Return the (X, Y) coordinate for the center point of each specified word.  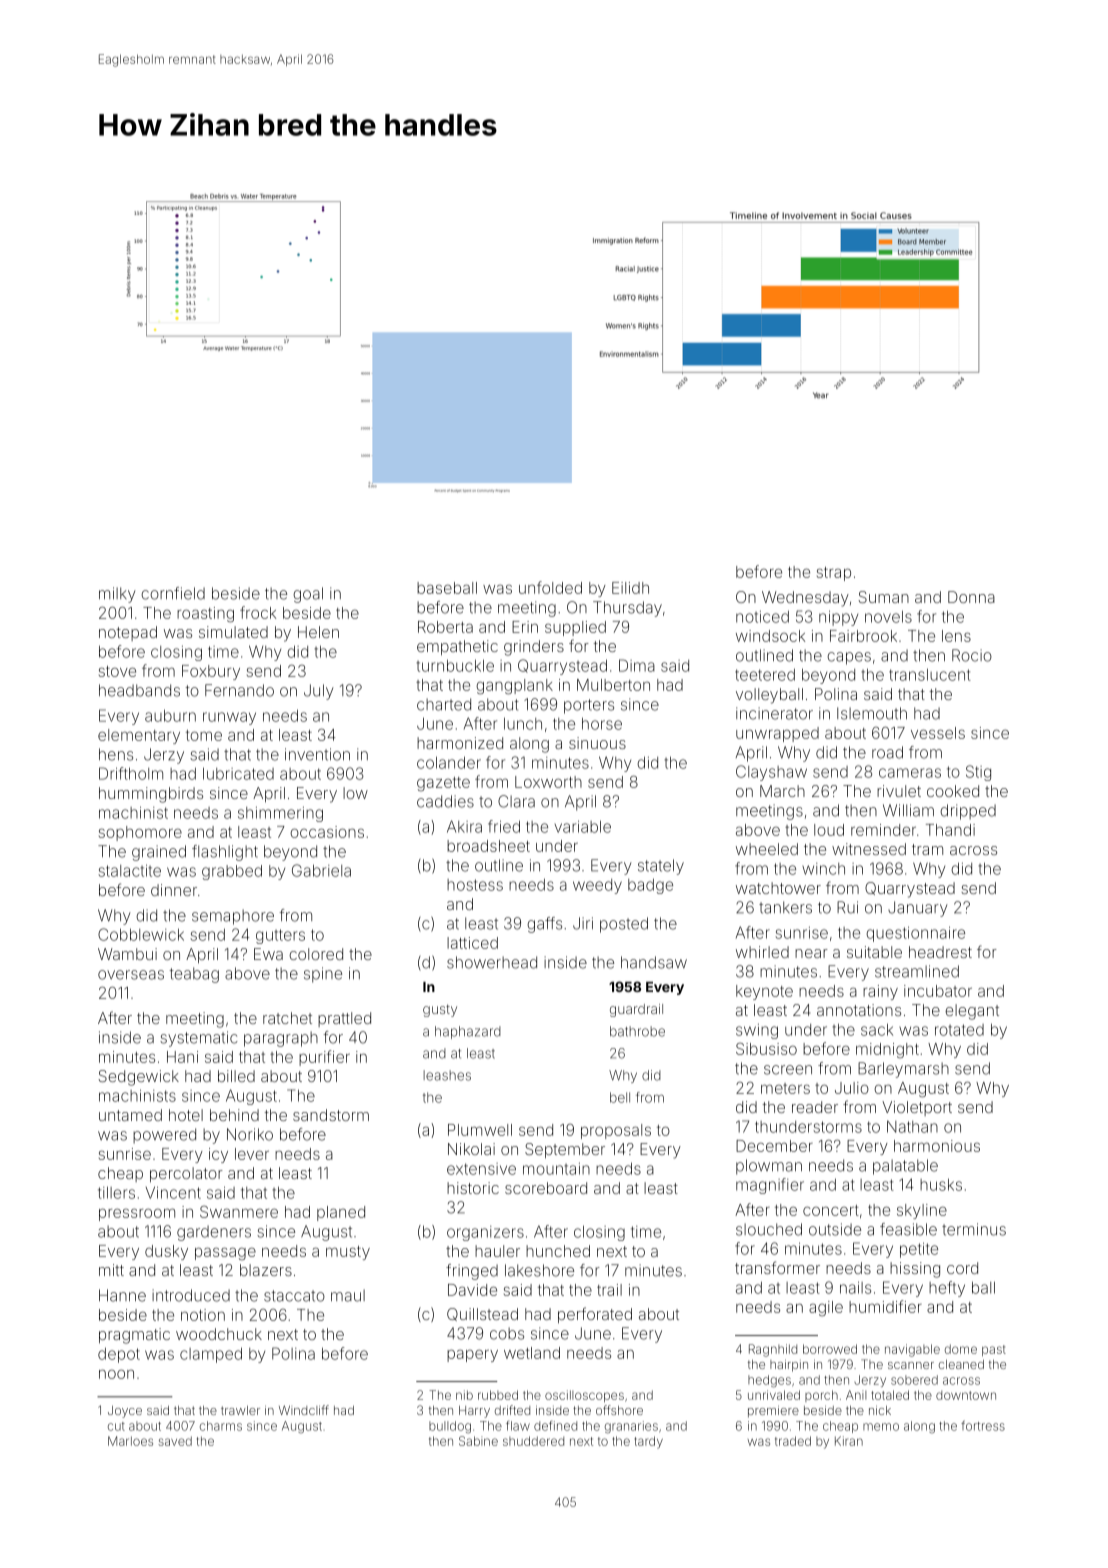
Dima (637, 665)
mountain (556, 1169)
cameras (910, 773)
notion (203, 1315)
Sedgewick (138, 1078)
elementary (139, 736)
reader (815, 1107)
